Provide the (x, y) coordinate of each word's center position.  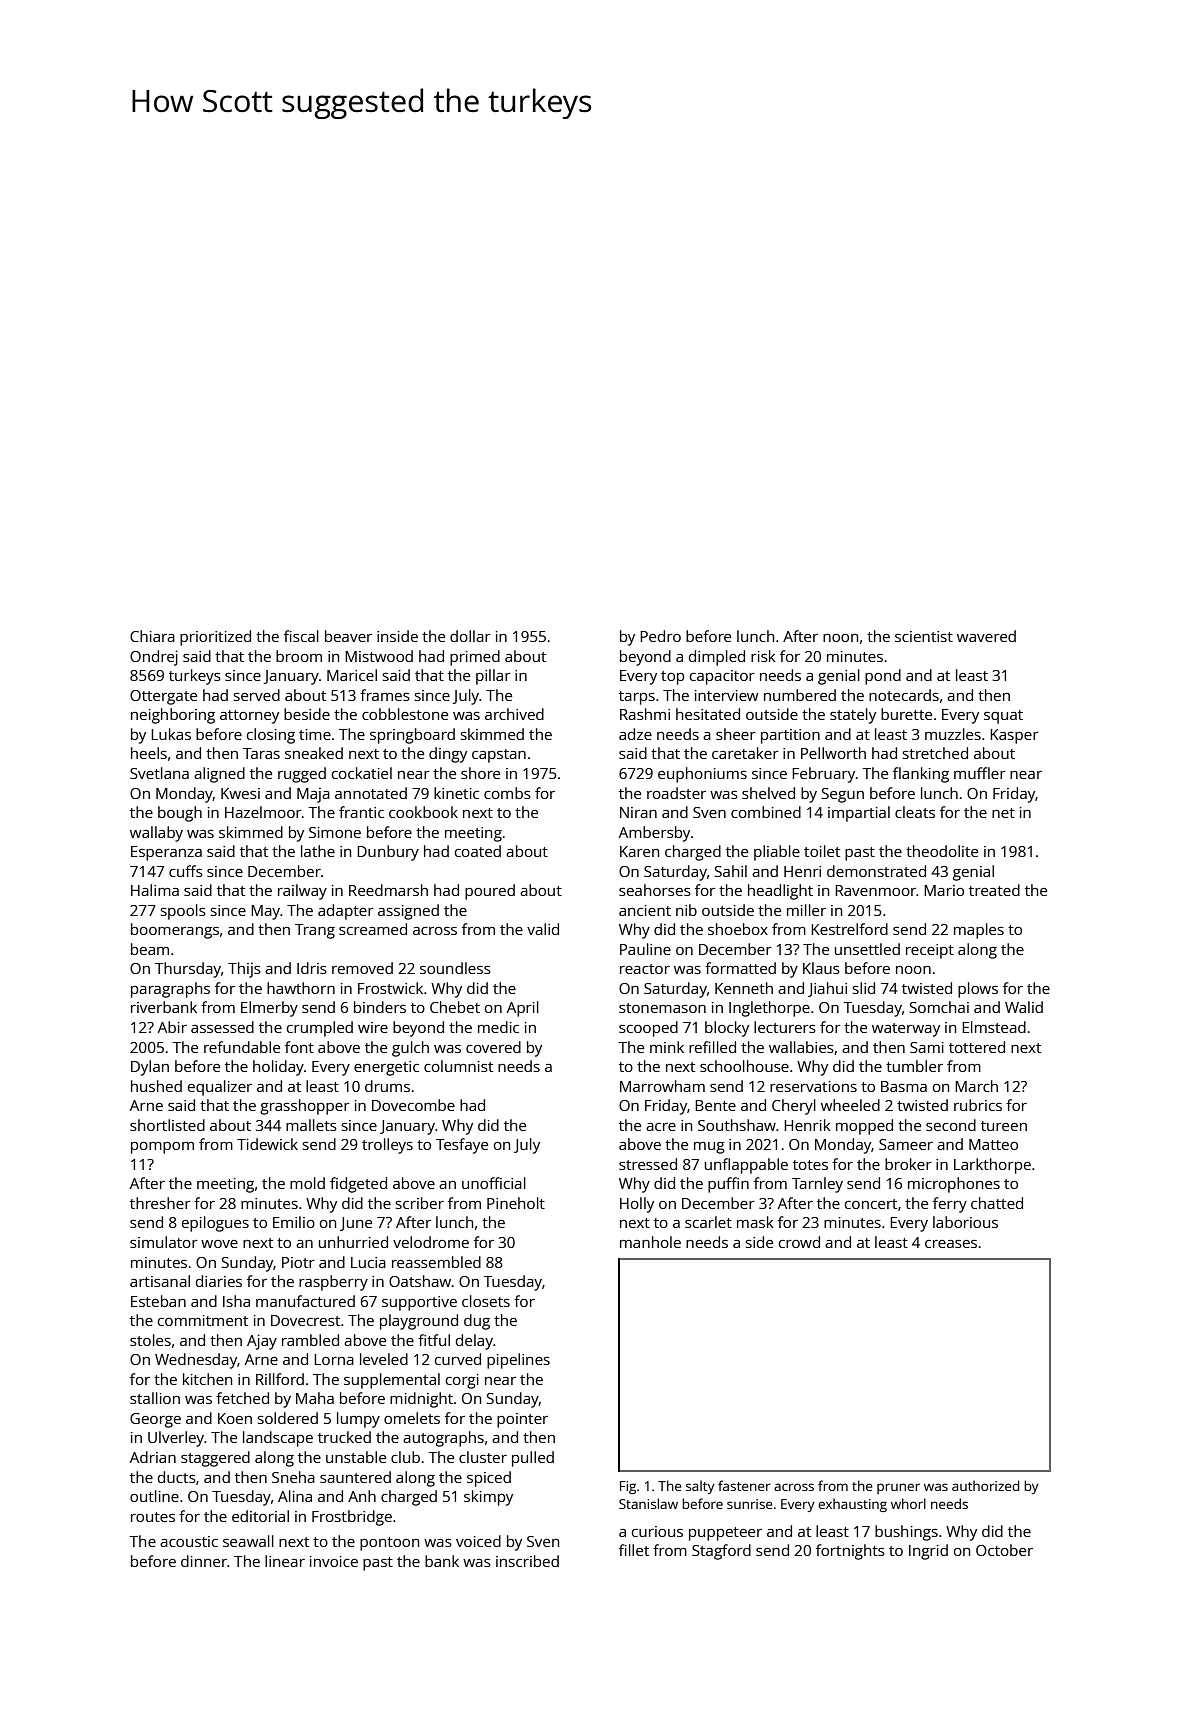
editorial (260, 1516)
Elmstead (994, 1027)
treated (994, 890)
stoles (150, 1340)
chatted (997, 1203)
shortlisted (167, 1125)
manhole (650, 1242)
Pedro (660, 636)
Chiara (152, 636)
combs (507, 793)
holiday (278, 1068)
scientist (924, 636)
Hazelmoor (263, 812)
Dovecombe (413, 1105)
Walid (1024, 1007)
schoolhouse (744, 1066)
